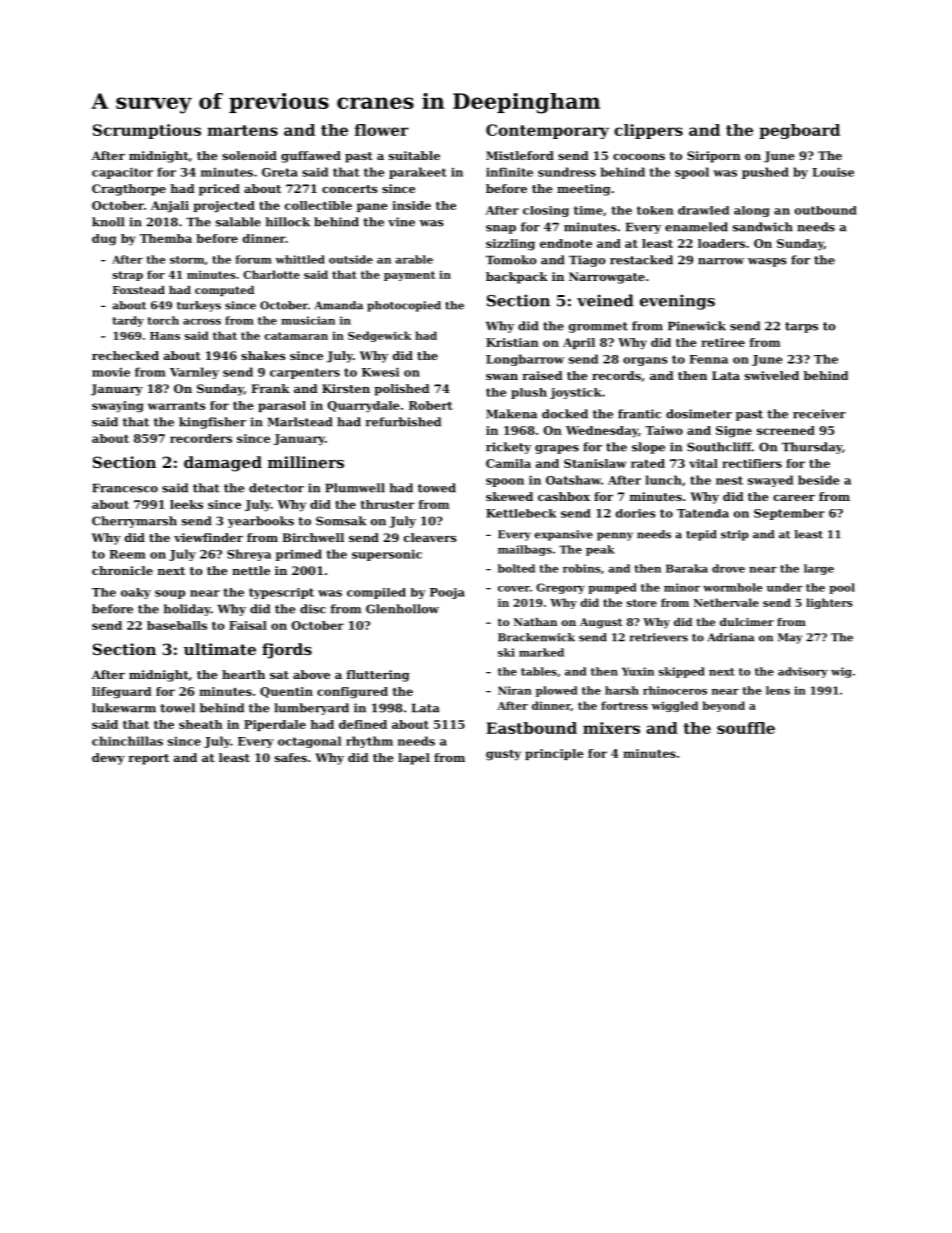  What do you see at coordinates (125, 488) in the screenshot?
I see `Francesco` at bounding box center [125, 488].
